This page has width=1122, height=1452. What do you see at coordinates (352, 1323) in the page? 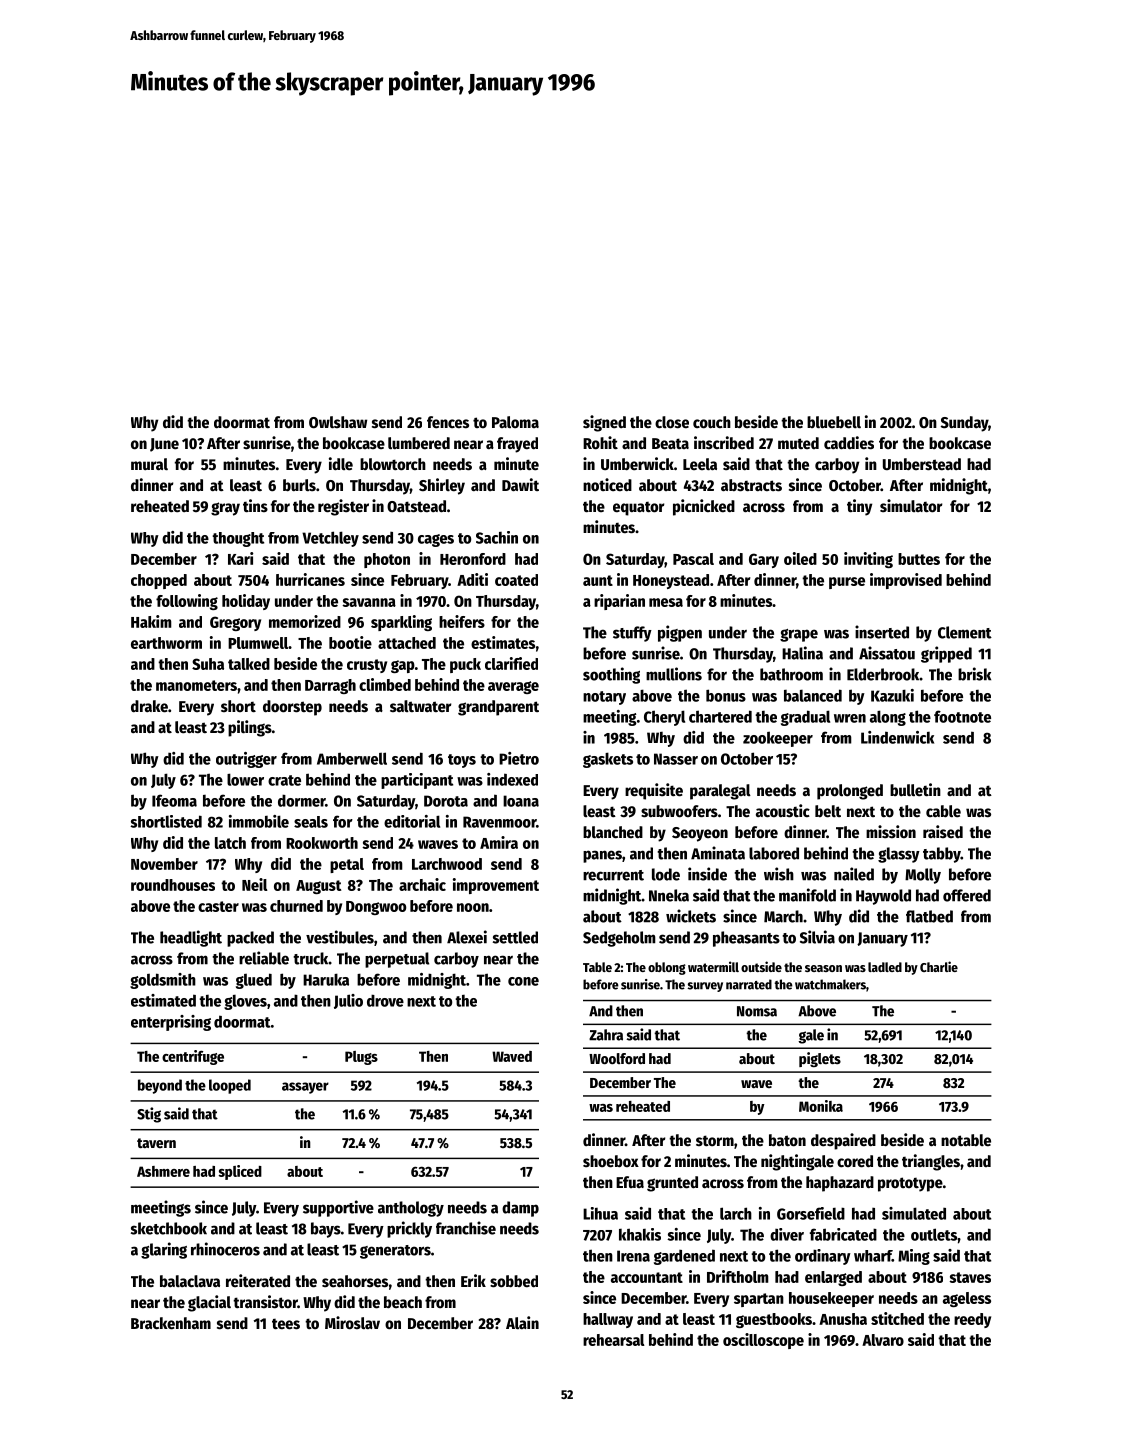
I see `Miroslav` at bounding box center [352, 1323].
